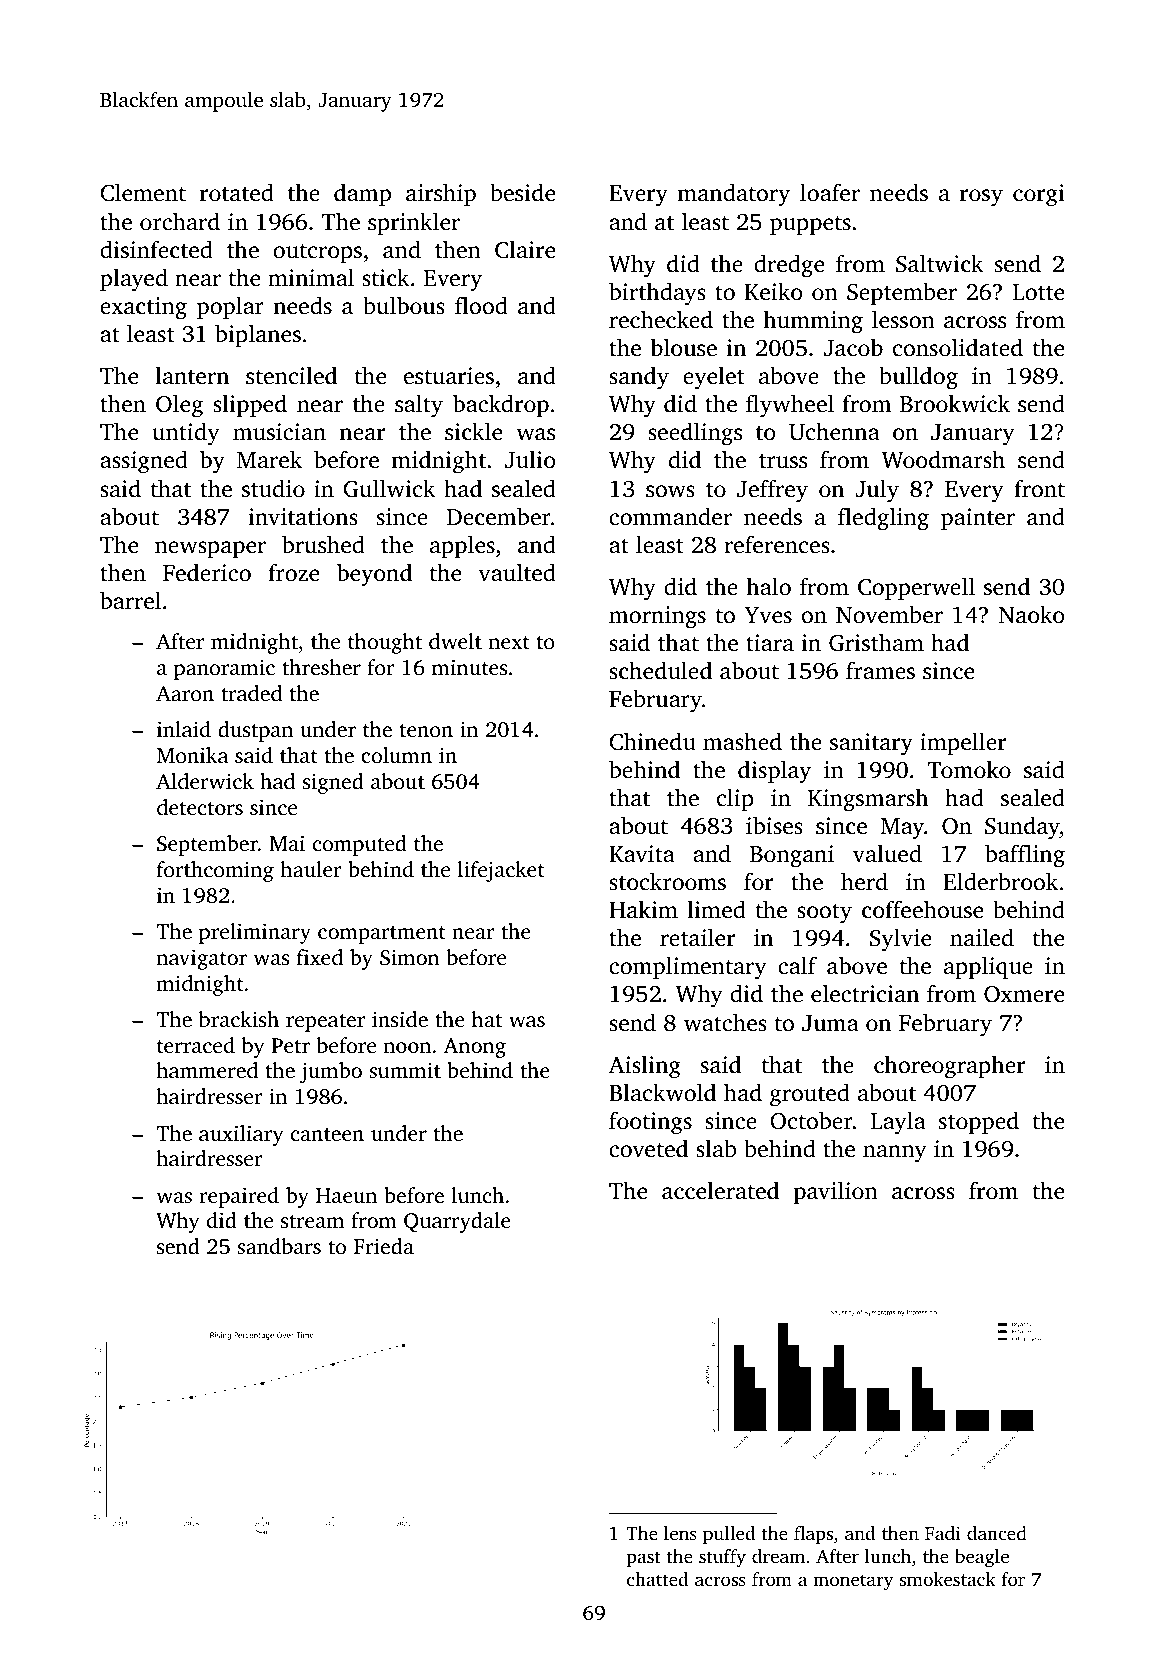 This screenshot has height=1654, width=1165. I want to click on monetary, so click(853, 1582).
